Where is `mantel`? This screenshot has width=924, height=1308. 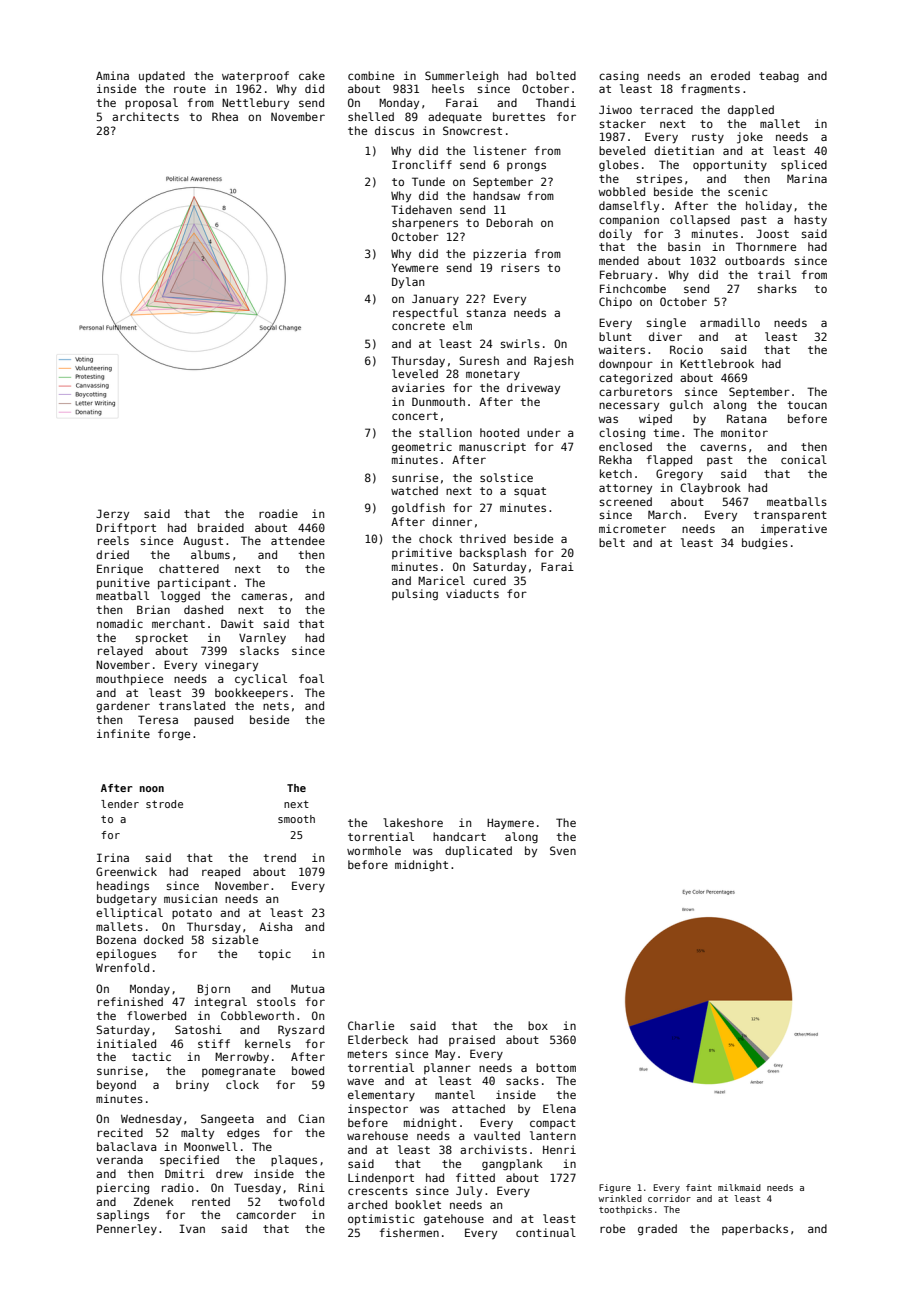
mantel is located at coordinates (455, 1094).
